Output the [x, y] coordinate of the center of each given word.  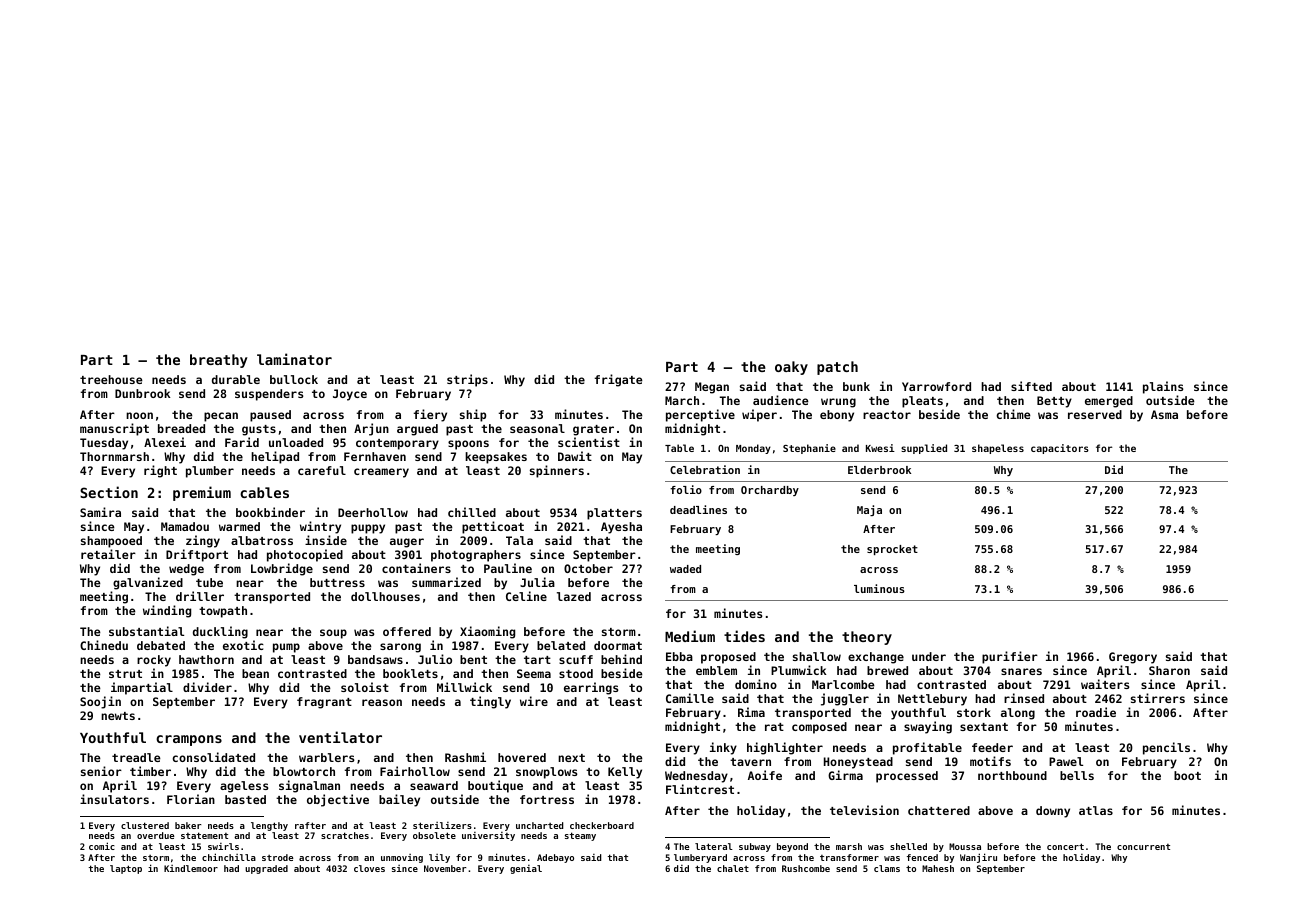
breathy [219, 361]
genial [526, 869]
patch [837, 368]
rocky [154, 661]
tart [537, 660]
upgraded [266, 869]
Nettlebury [932, 700]
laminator [294, 359]
